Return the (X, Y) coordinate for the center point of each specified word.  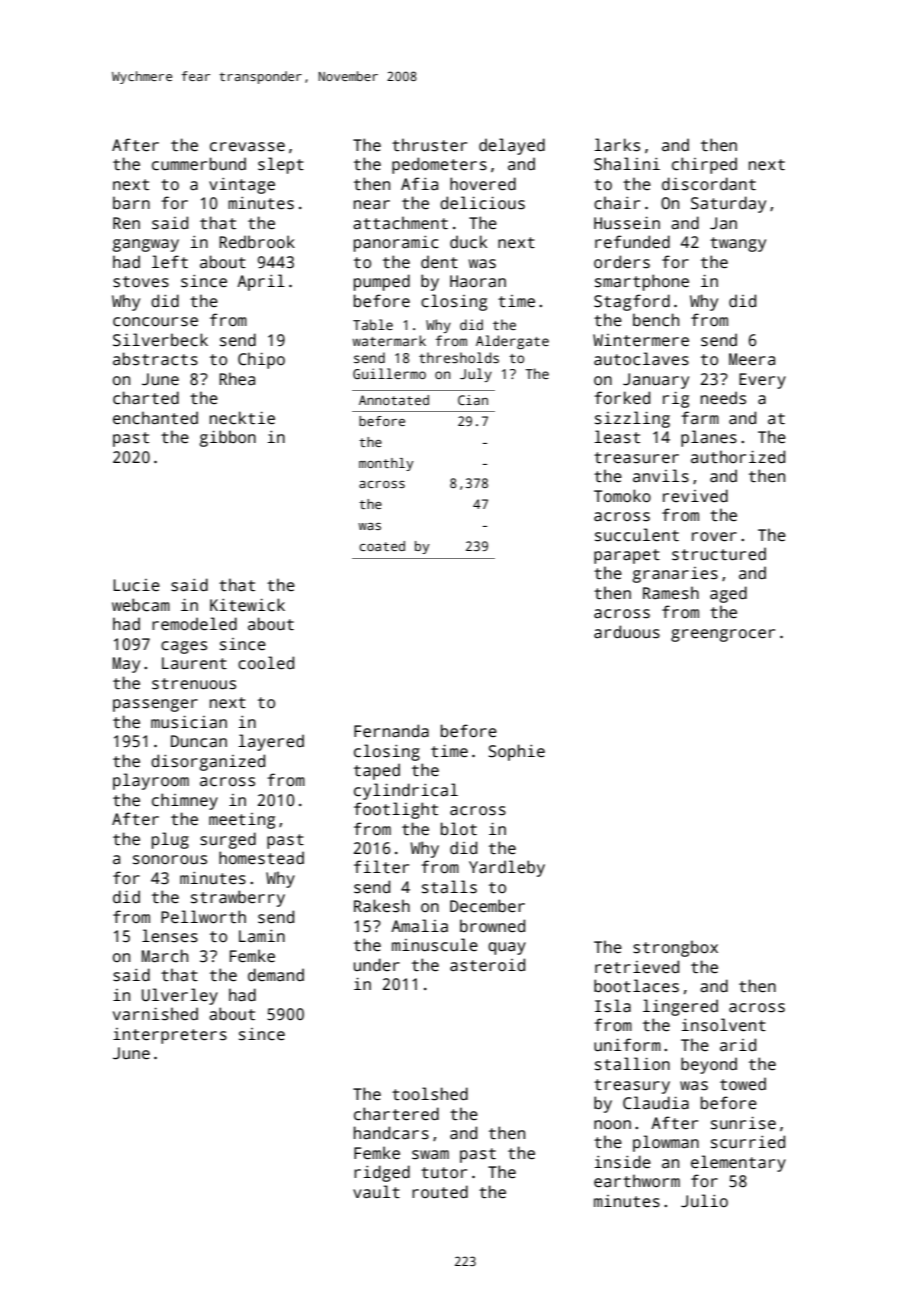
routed (440, 1191)
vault (376, 1192)
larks (617, 145)
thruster (429, 145)
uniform (627, 1045)
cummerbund (199, 164)
